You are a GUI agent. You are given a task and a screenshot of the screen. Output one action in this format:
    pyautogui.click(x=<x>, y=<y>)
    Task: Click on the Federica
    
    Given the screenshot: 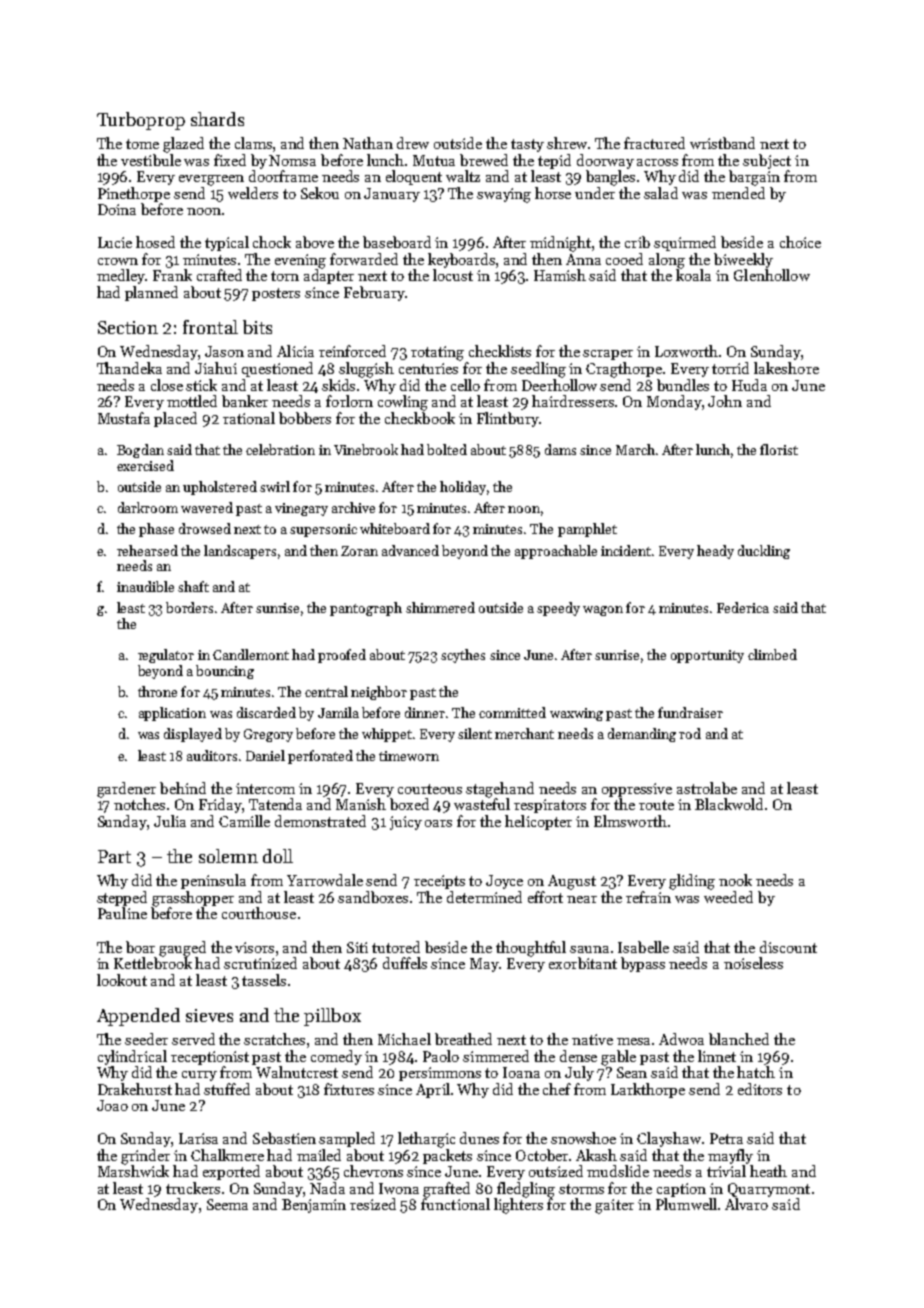 What is the action you would take?
    pyautogui.click(x=743, y=607)
